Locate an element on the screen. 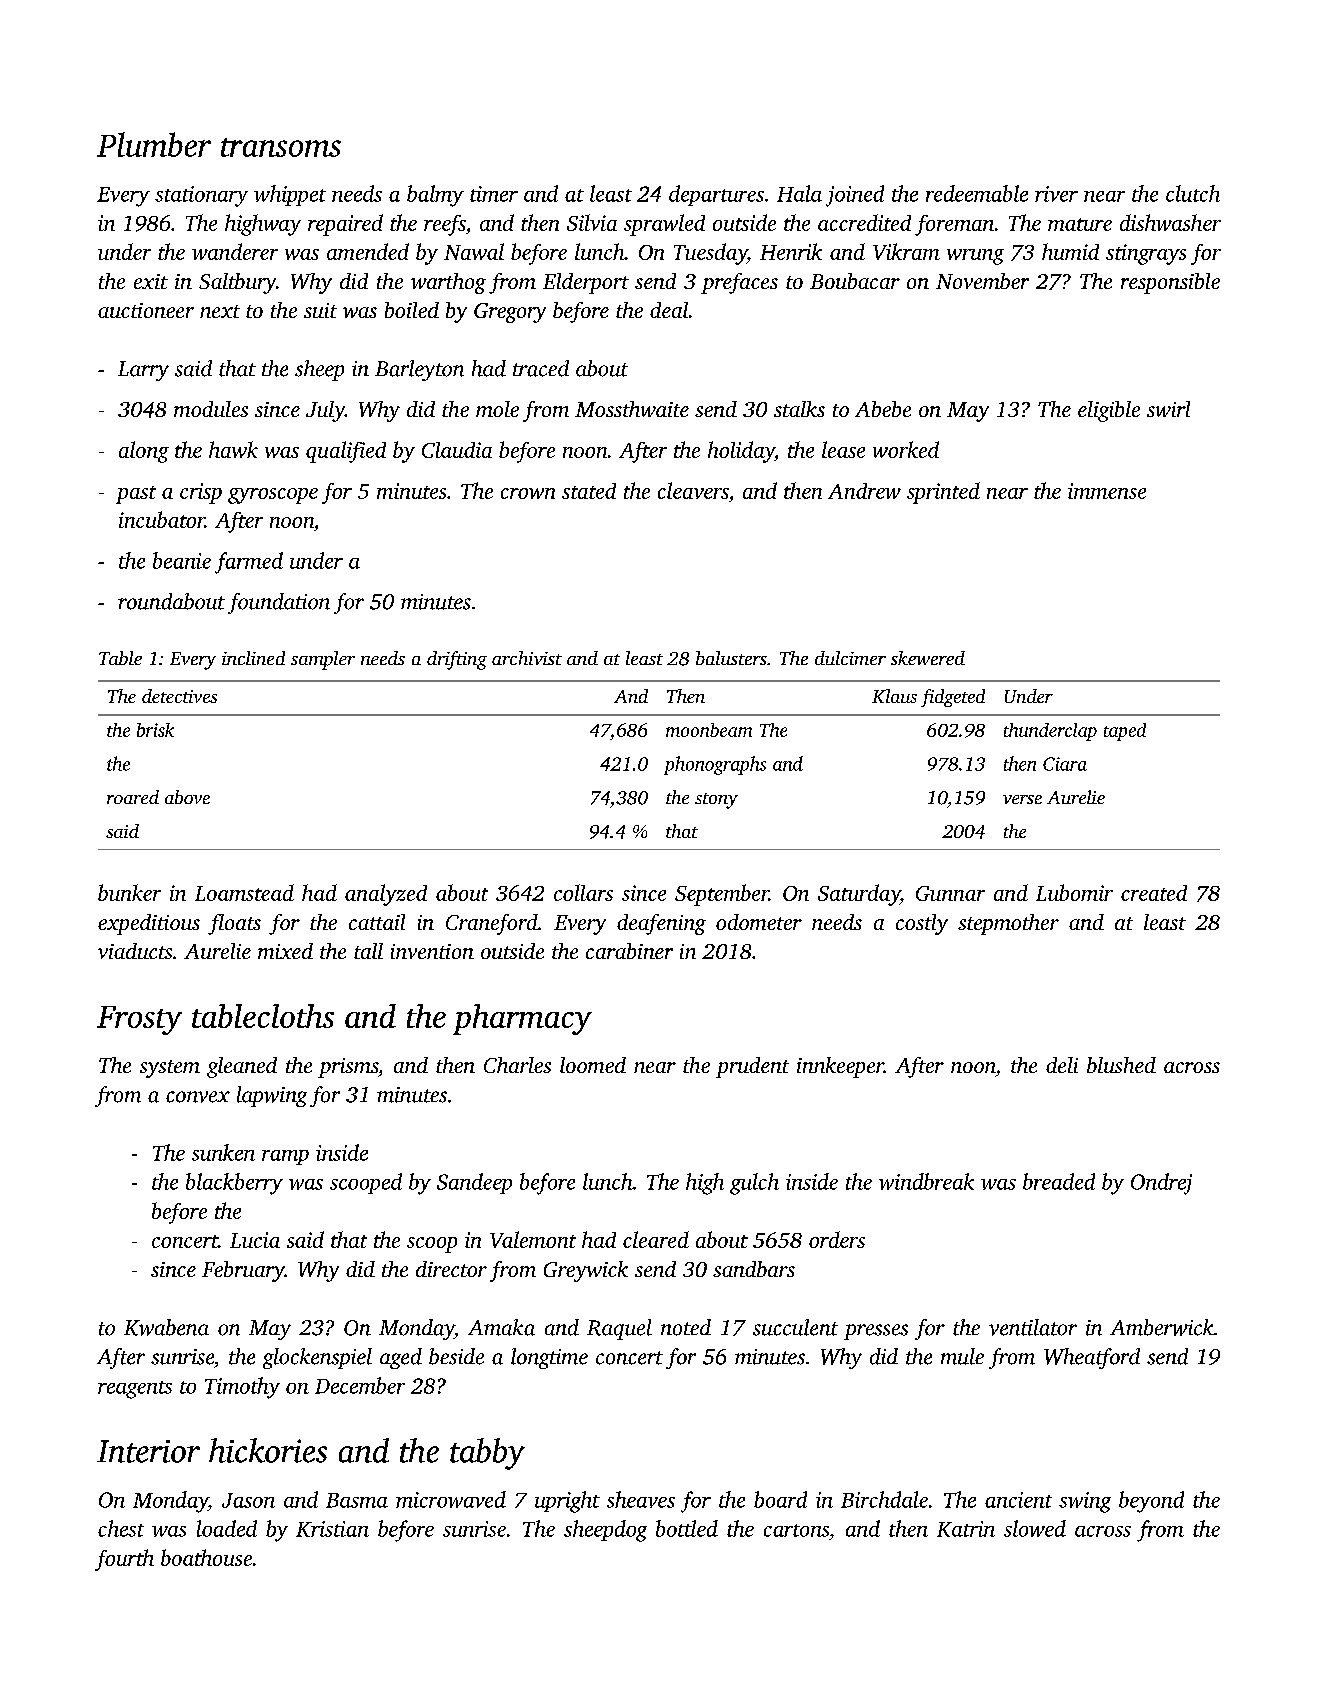 This screenshot has width=1318, height=1705. stepmother is located at coordinates (1008, 924).
